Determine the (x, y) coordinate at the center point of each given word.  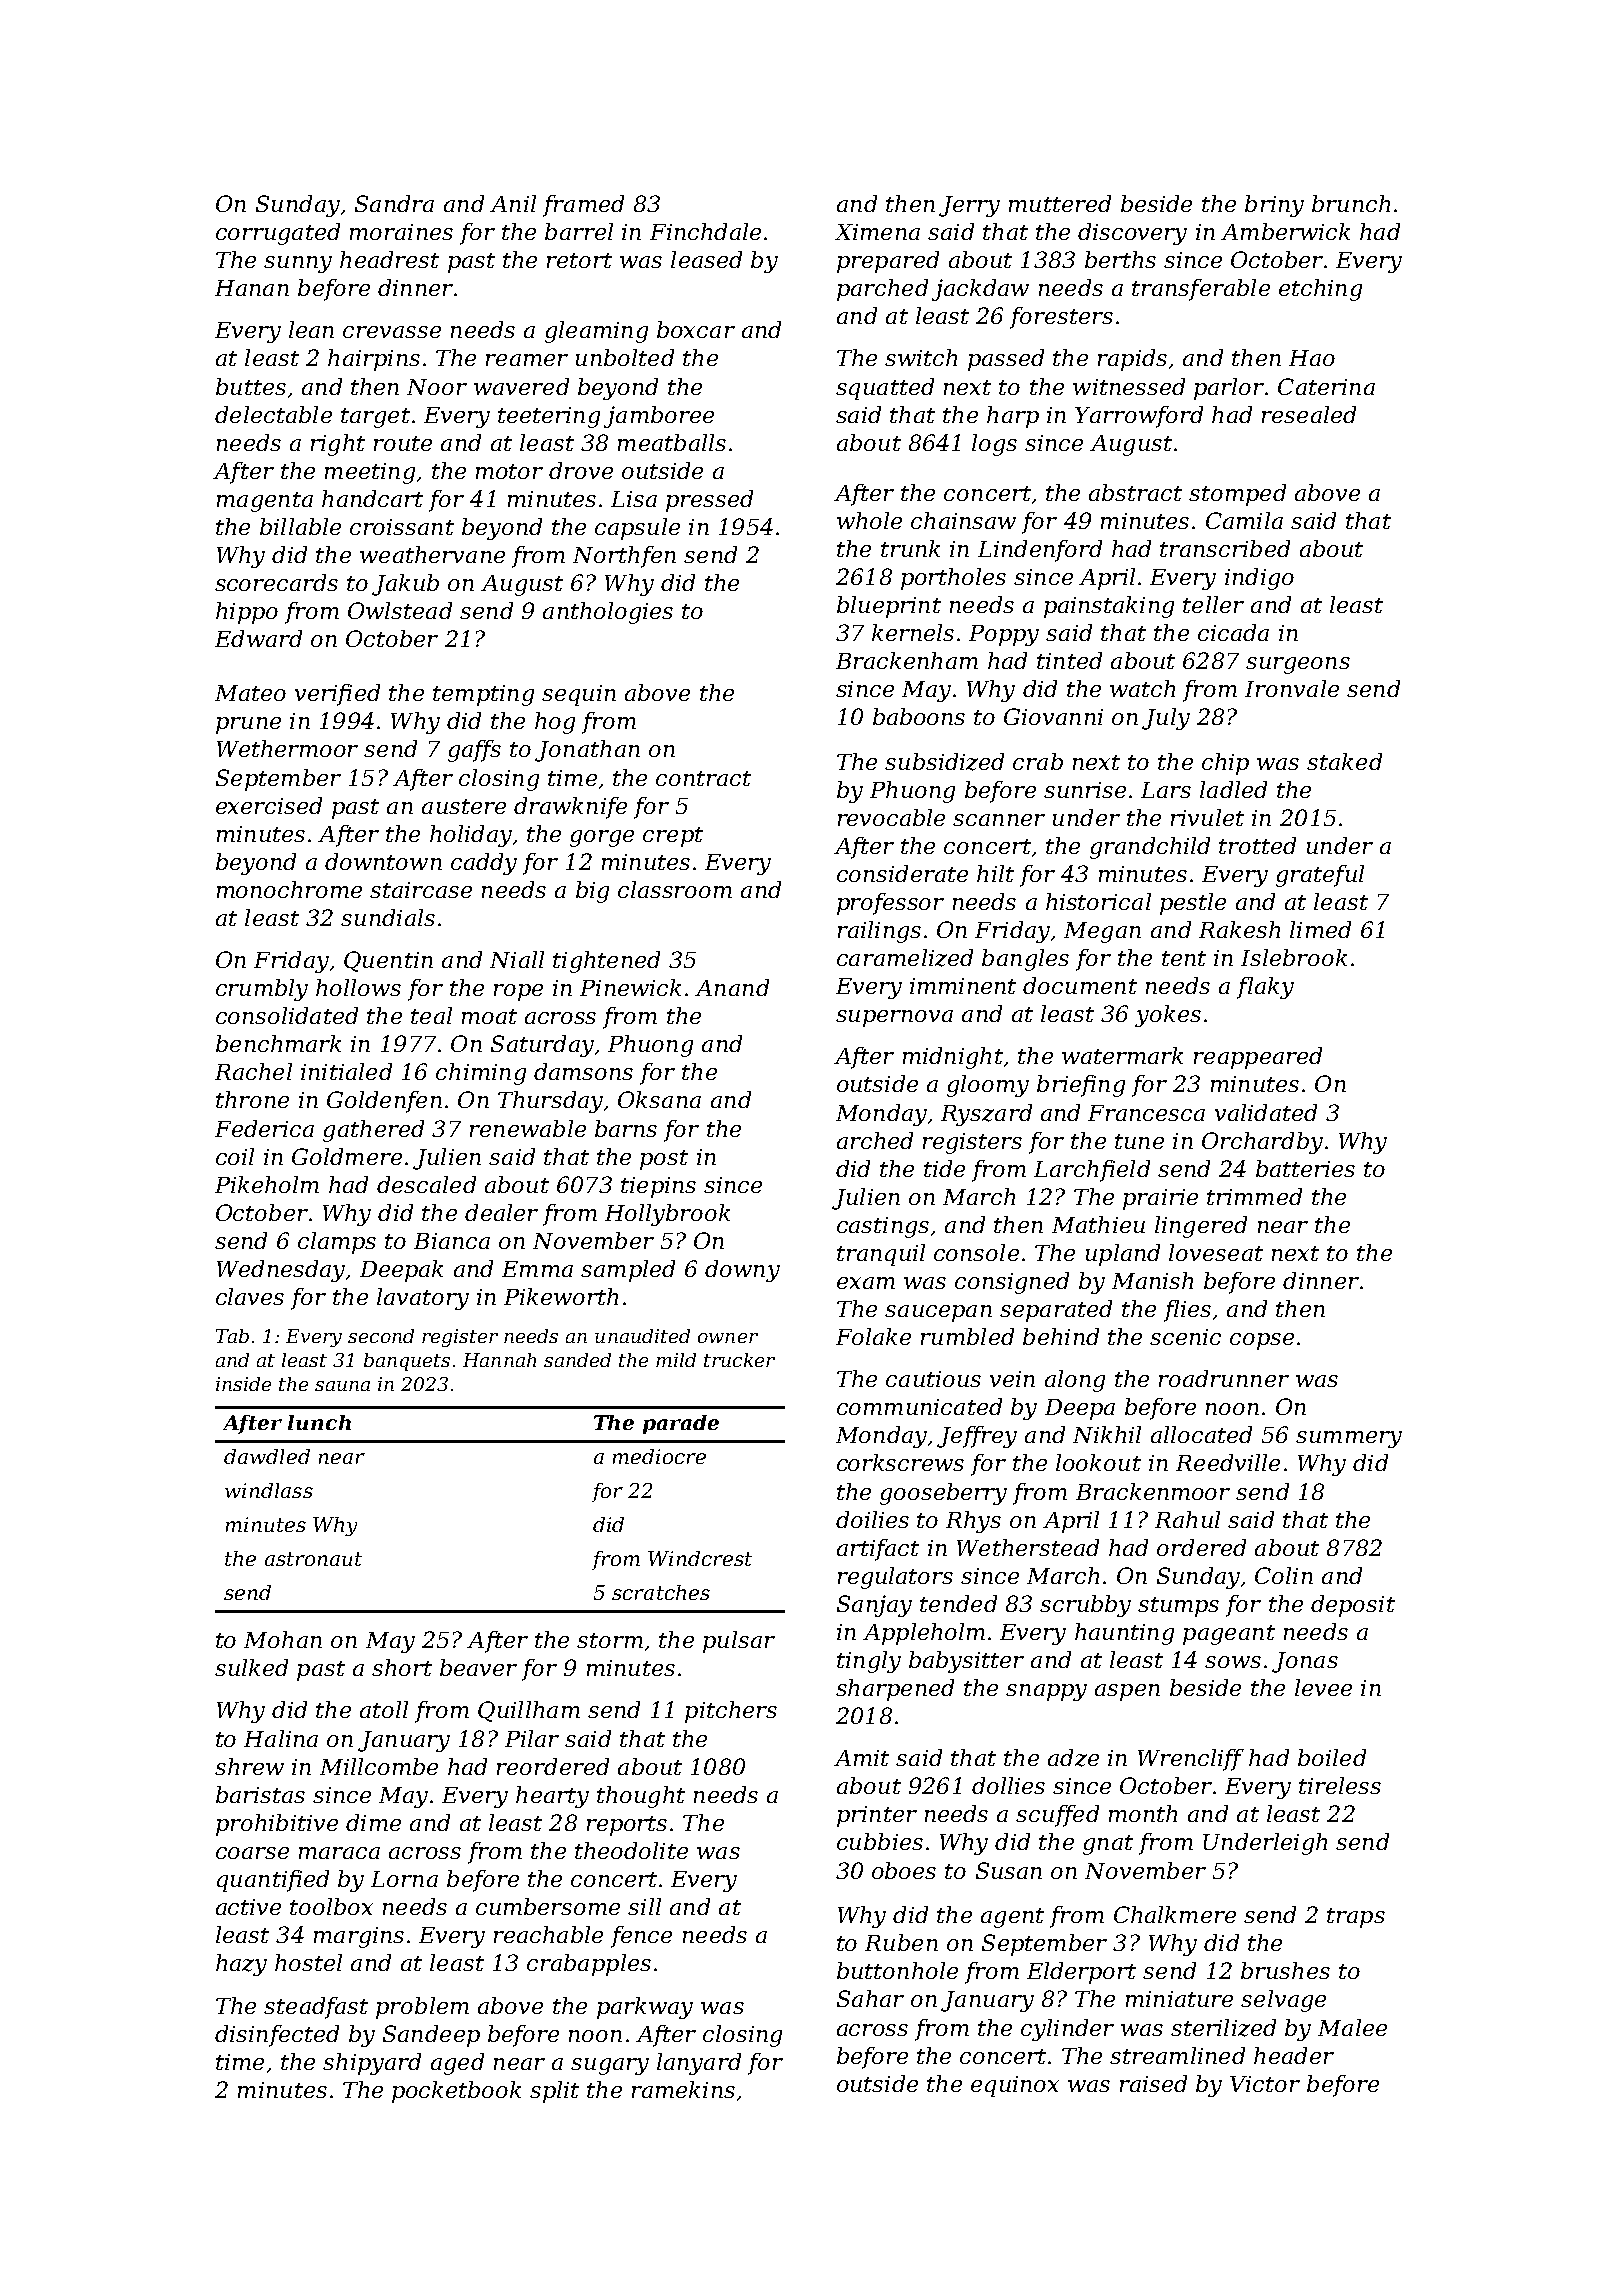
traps (1356, 1918)
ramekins (683, 2089)
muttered (1060, 203)
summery (1349, 1439)
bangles (1025, 960)
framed (583, 206)
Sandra (394, 203)
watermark (1122, 1055)
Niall (517, 959)
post (664, 1160)
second (381, 1336)
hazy (241, 1965)
